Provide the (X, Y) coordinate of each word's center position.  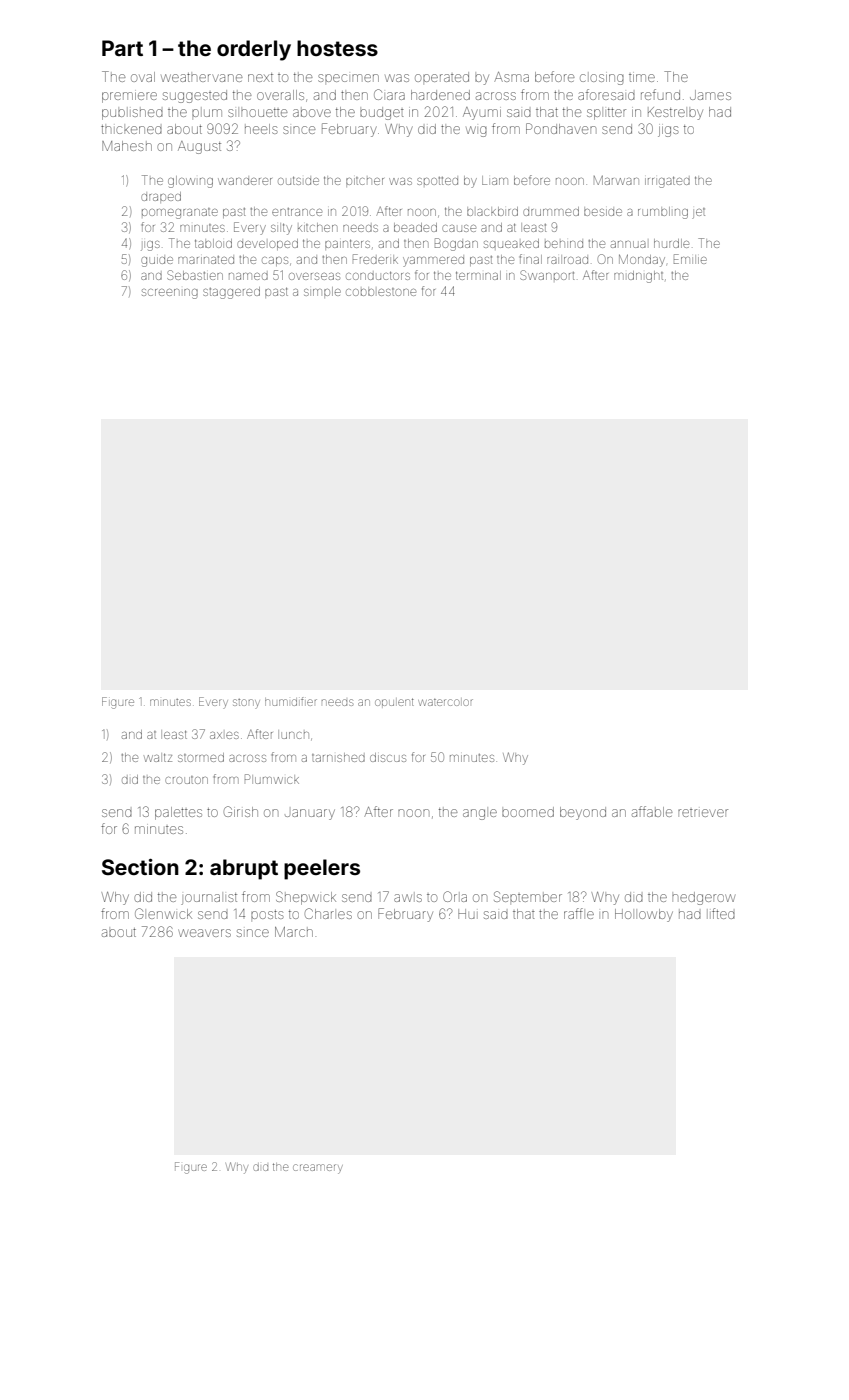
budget (382, 113)
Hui (466, 914)
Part (122, 48)
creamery (318, 1169)
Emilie (690, 259)
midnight (638, 277)
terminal (478, 275)
